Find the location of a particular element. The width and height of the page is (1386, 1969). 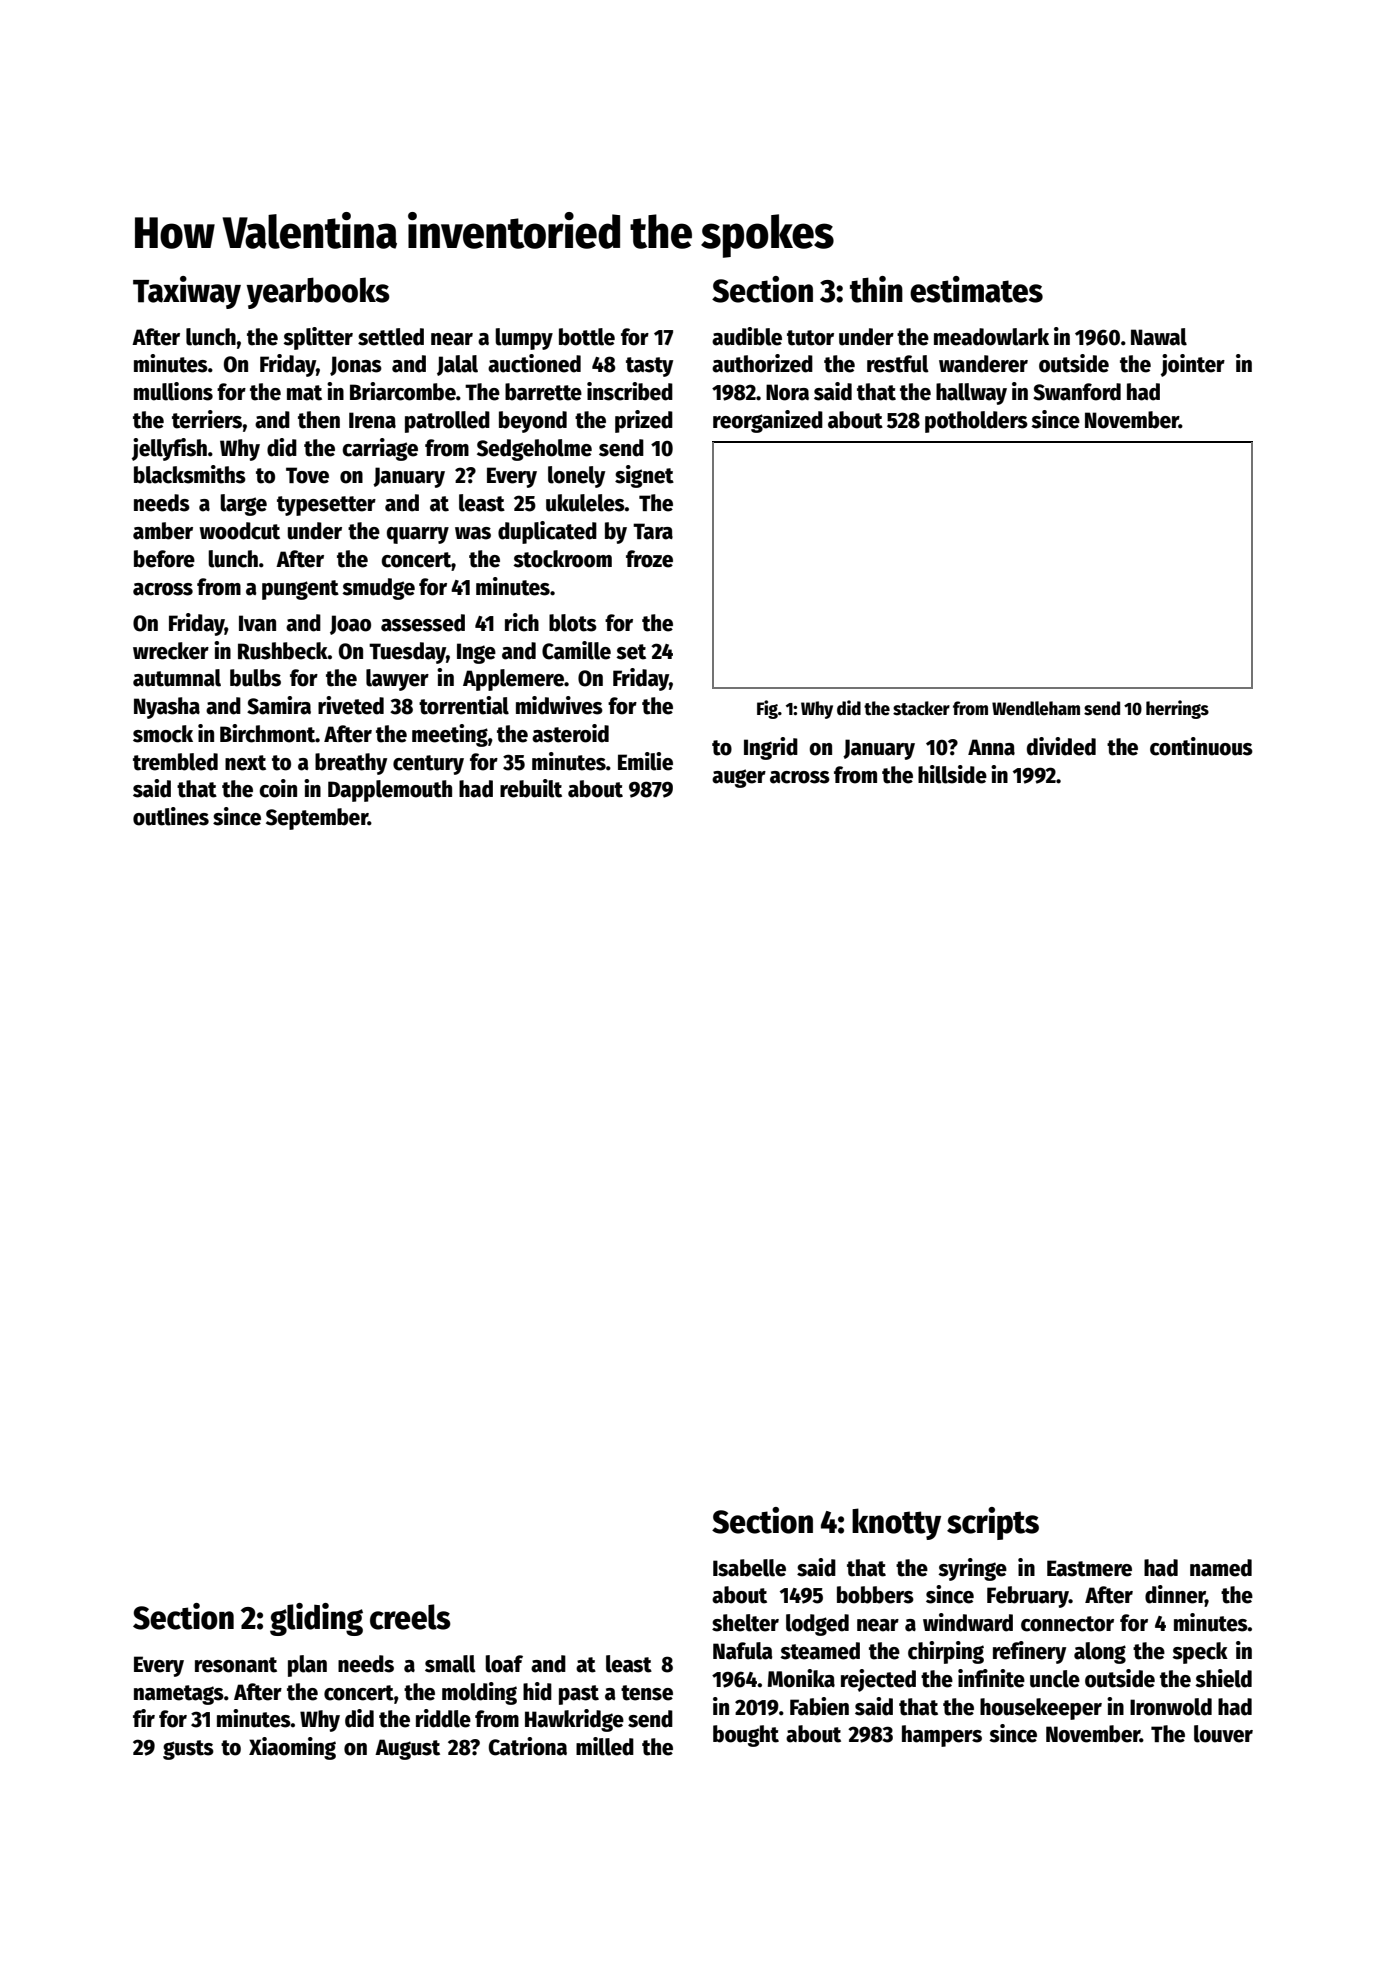

bottle is located at coordinates (587, 337).
